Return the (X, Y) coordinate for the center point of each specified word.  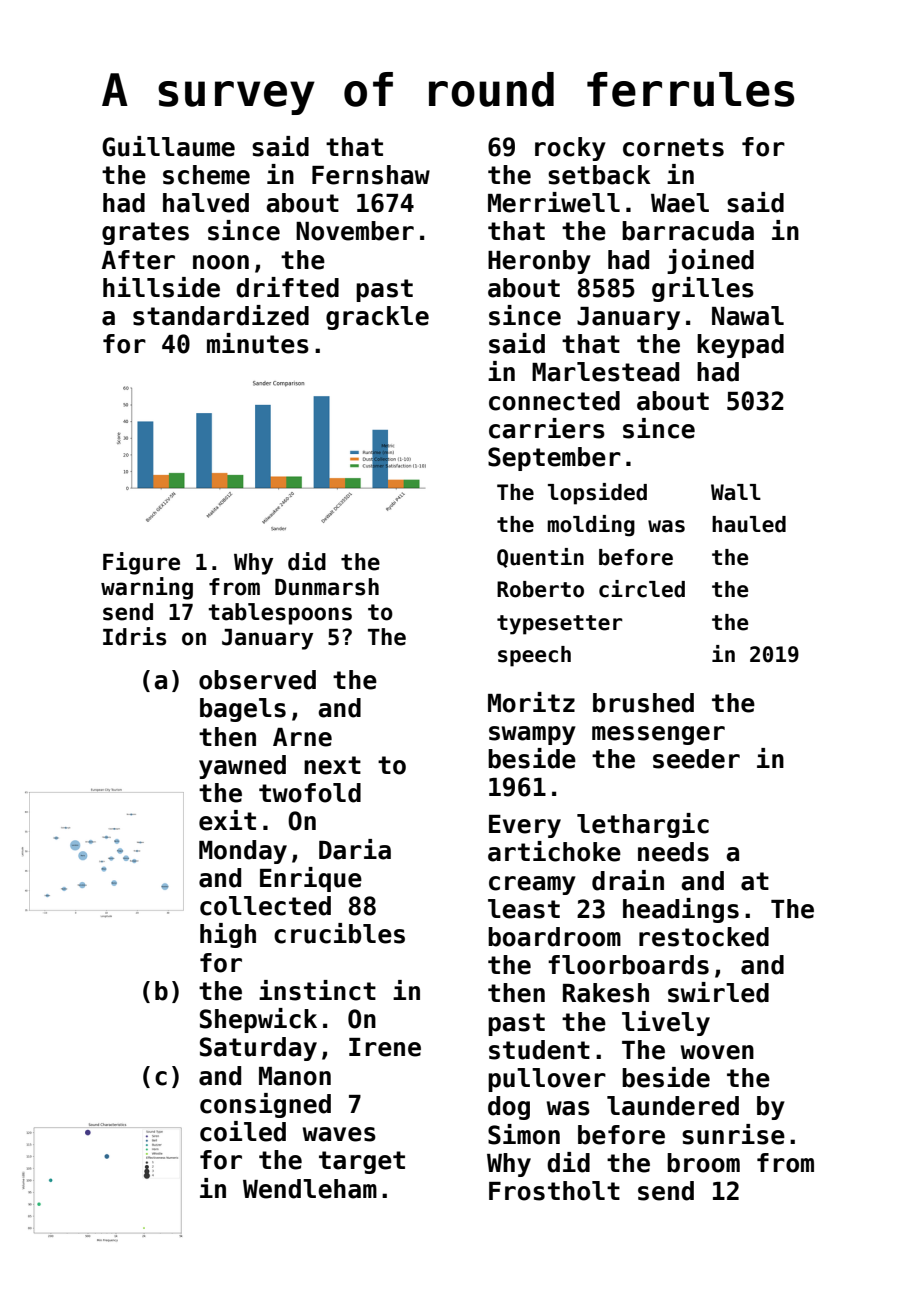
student (539, 1050)
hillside (161, 287)
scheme (206, 175)
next (332, 765)
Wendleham (310, 1189)
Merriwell (554, 202)
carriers (547, 428)
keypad (740, 346)
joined (710, 261)
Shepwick (258, 1020)
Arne (302, 737)
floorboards (628, 965)
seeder (696, 759)
